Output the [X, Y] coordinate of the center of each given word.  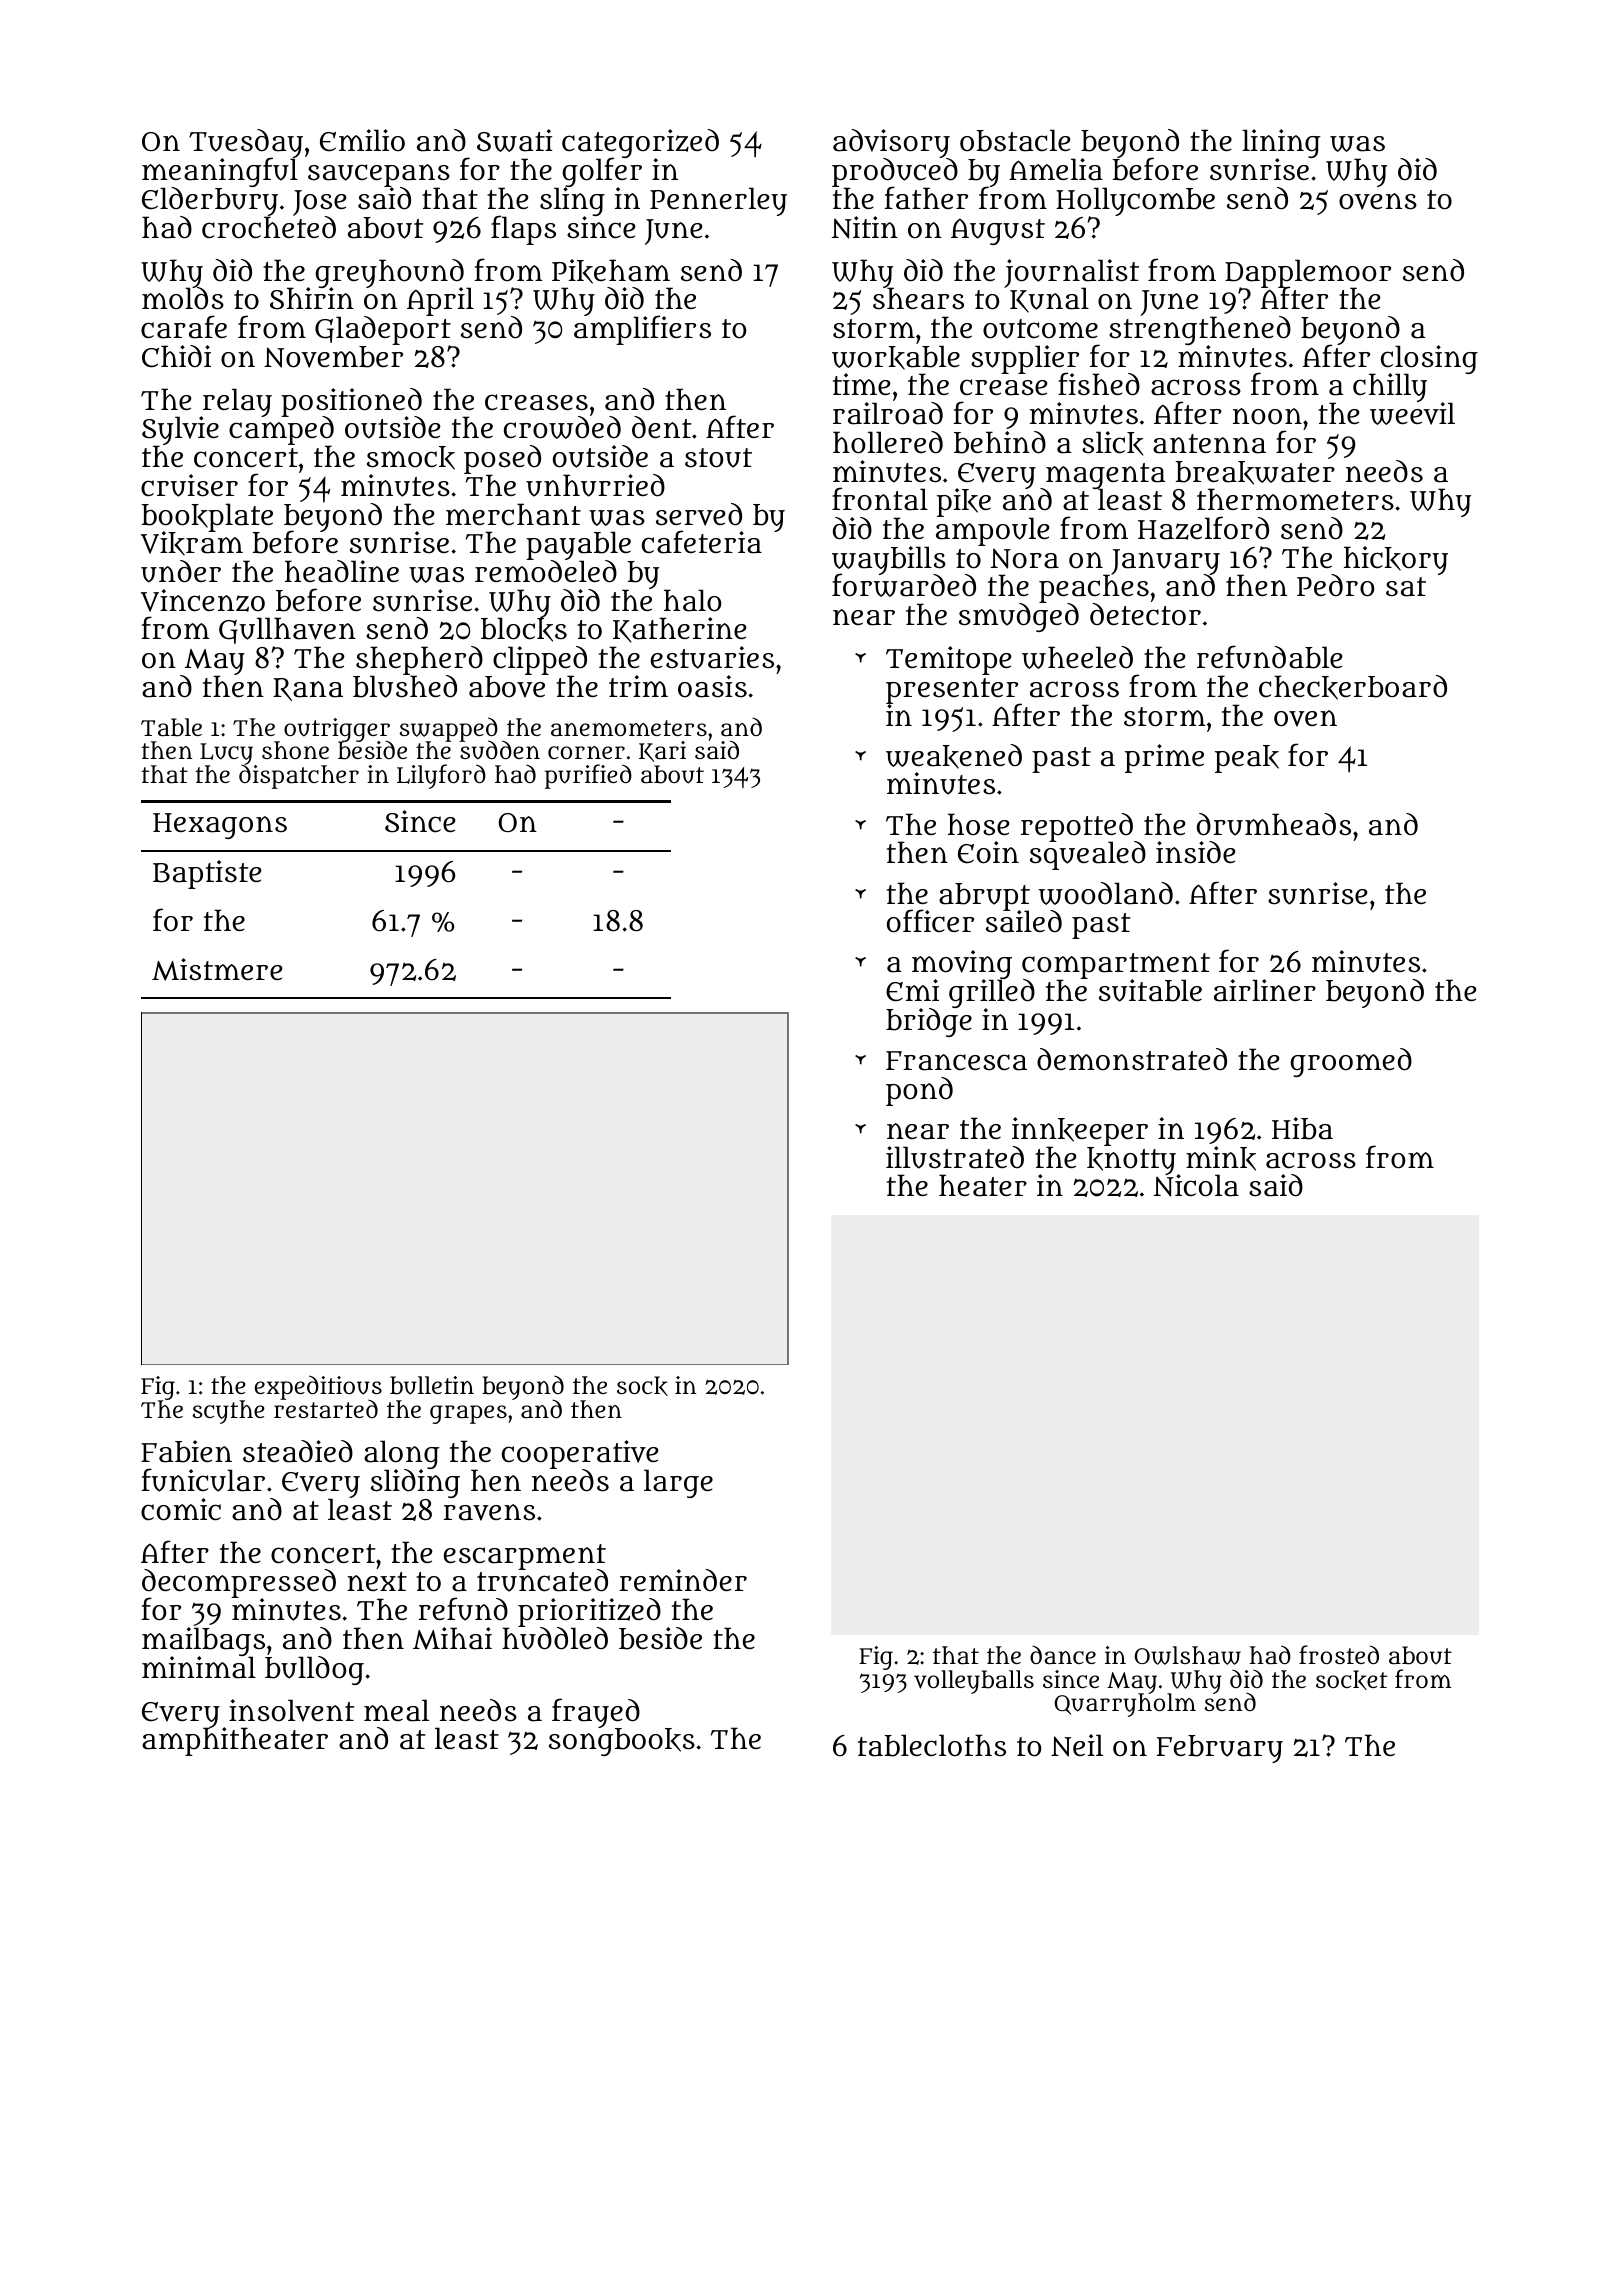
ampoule [993, 532]
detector [1145, 614]
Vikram [192, 544]
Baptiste [207, 874]
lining [1281, 144]
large [678, 1483]
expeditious [318, 1387]
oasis [712, 686]
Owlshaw [1187, 1655]
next [377, 1581]
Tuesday [246, 144]
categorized [640, 144]
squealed [1088, 856]
